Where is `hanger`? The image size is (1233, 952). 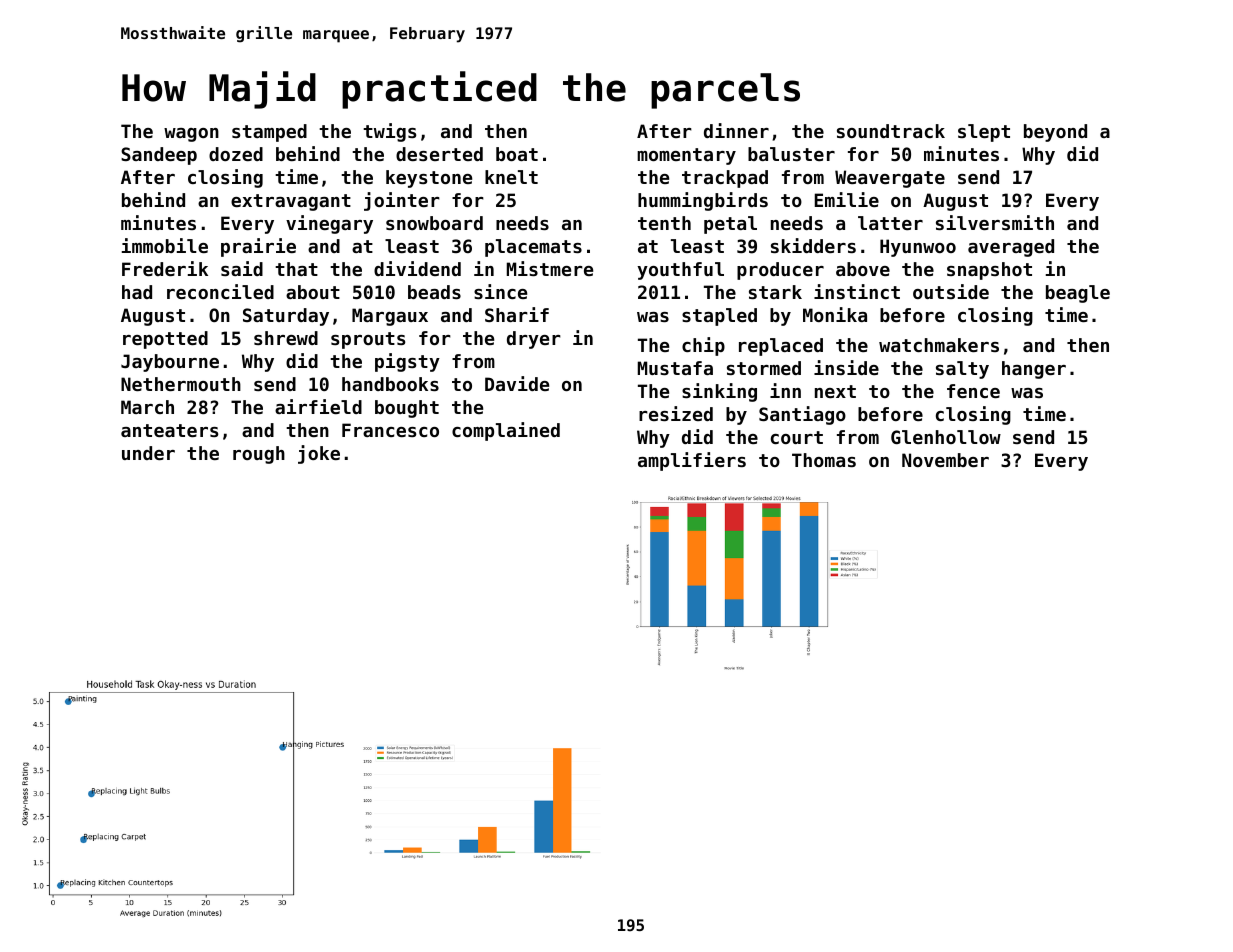
hanger is located at coordinates (1034, 370).
